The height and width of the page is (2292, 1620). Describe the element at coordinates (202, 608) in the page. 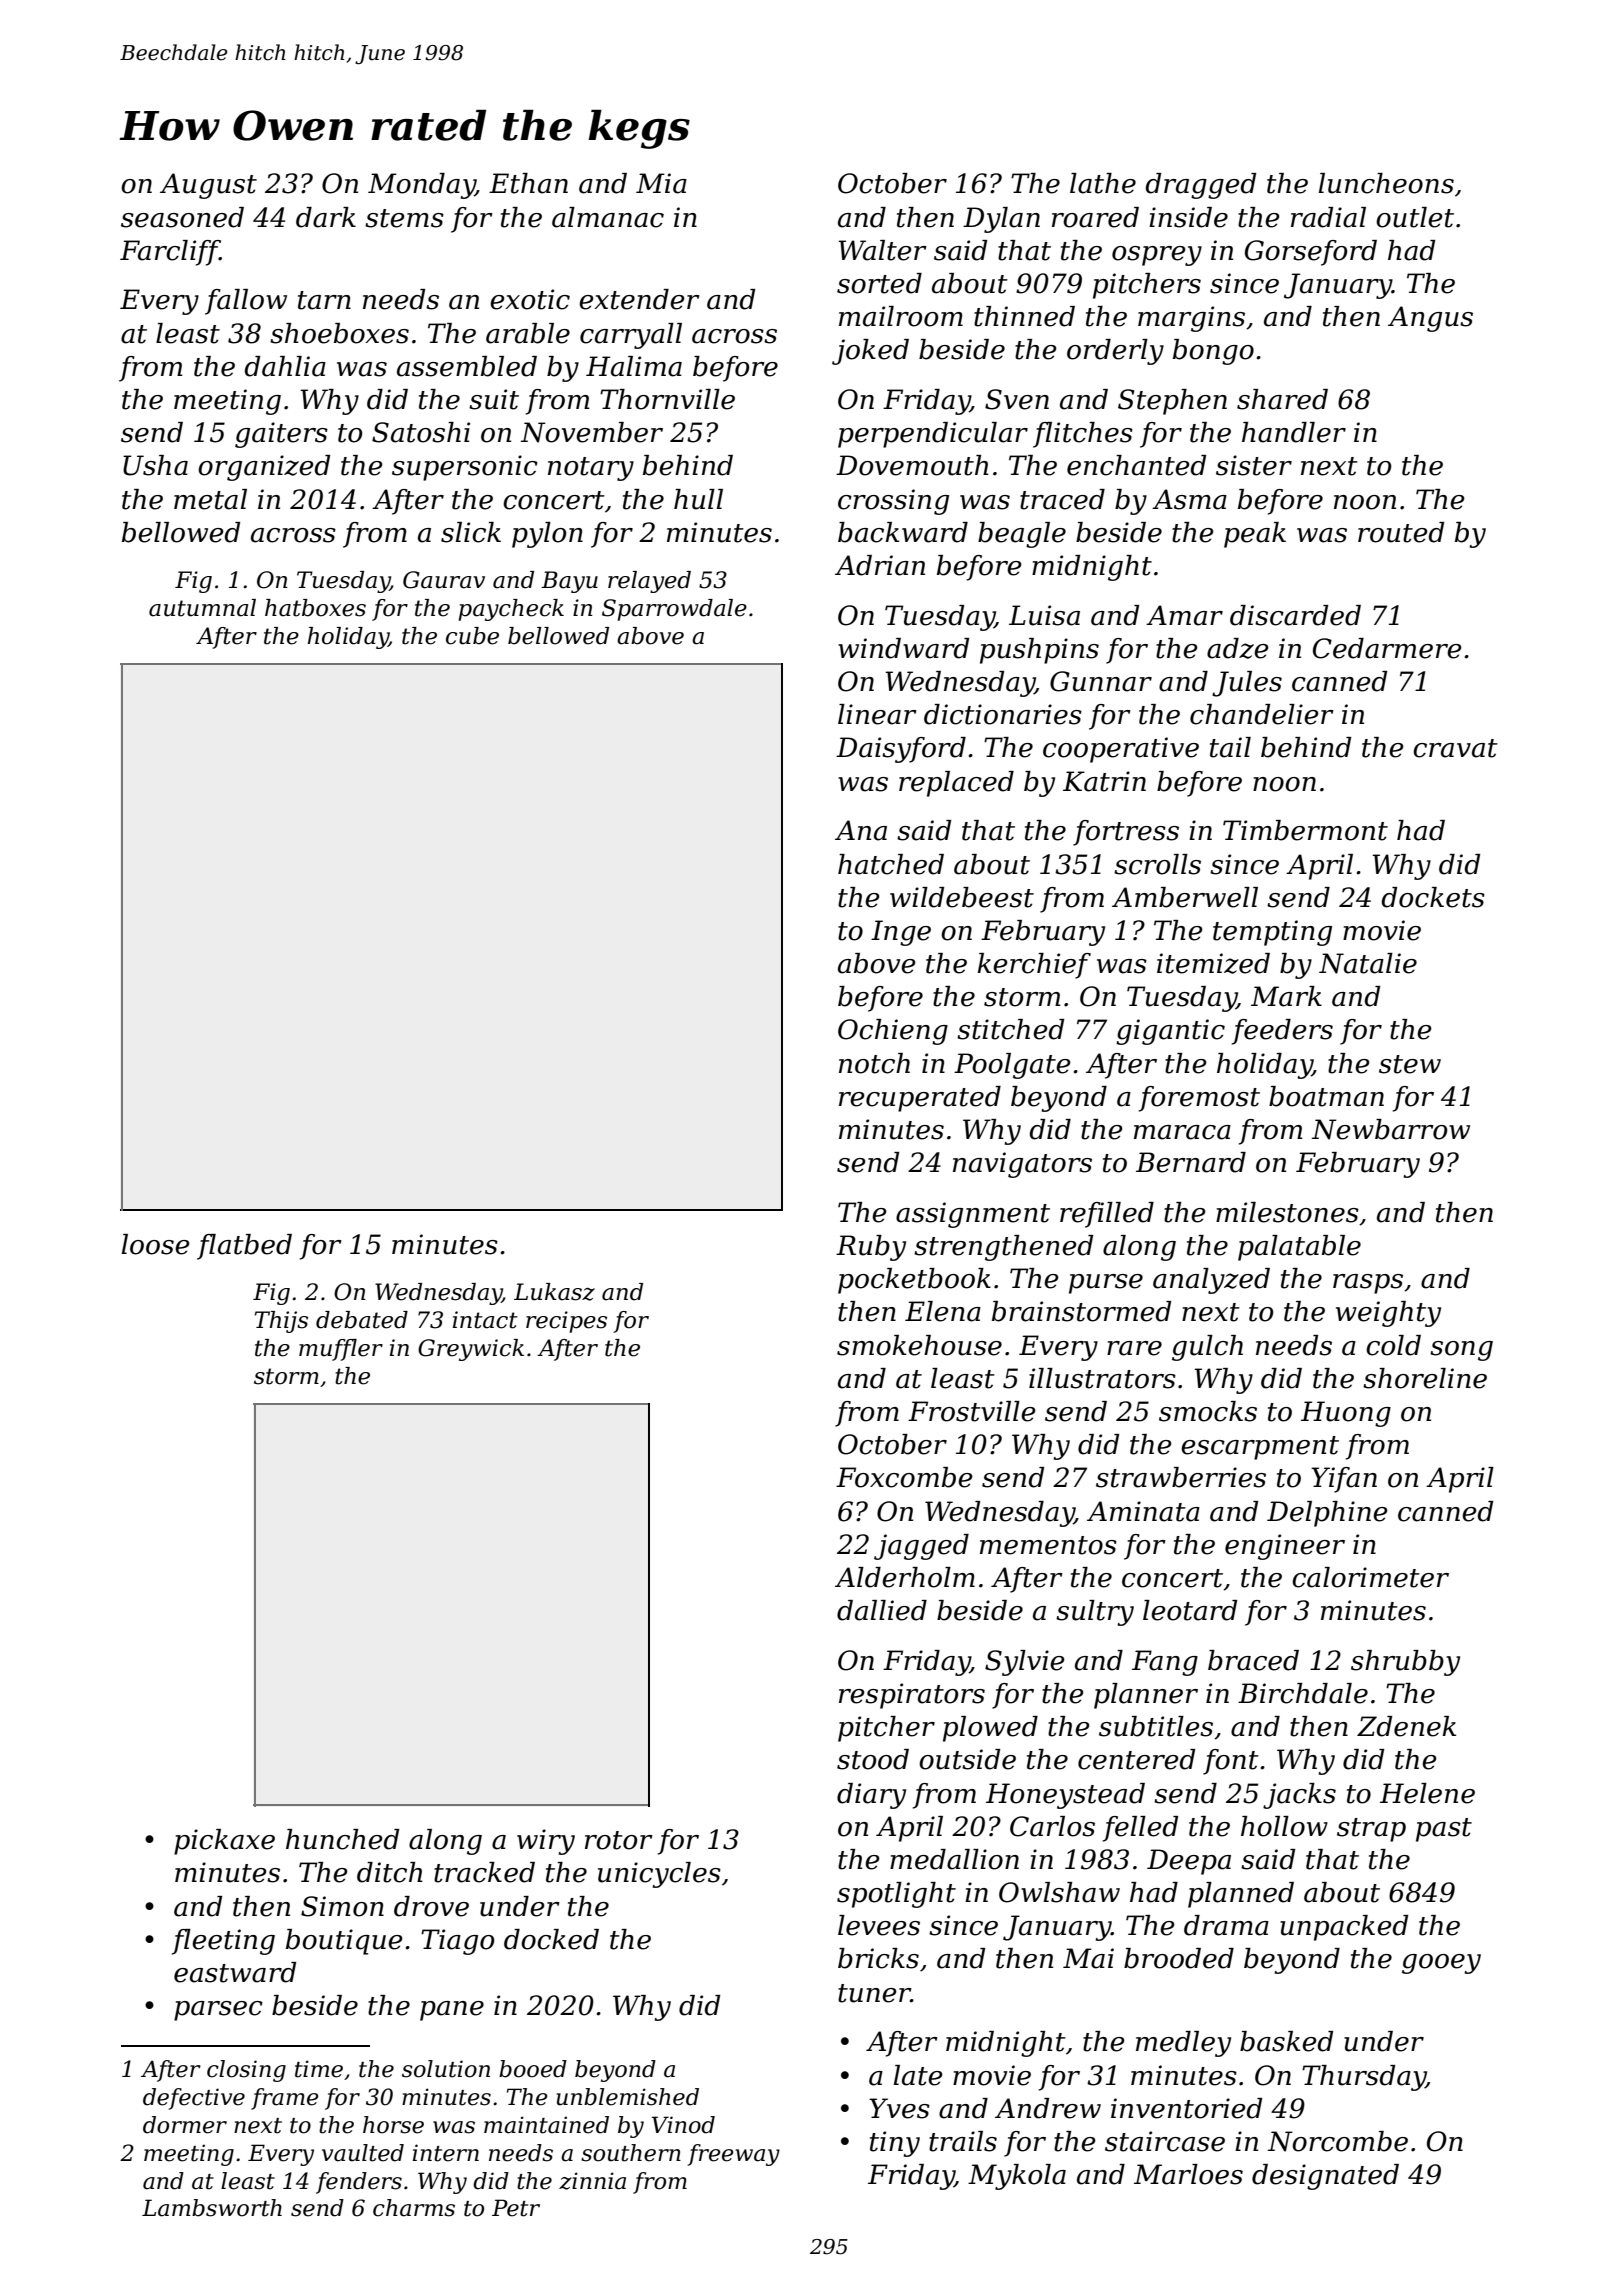

I see `autumnal` at that location.
